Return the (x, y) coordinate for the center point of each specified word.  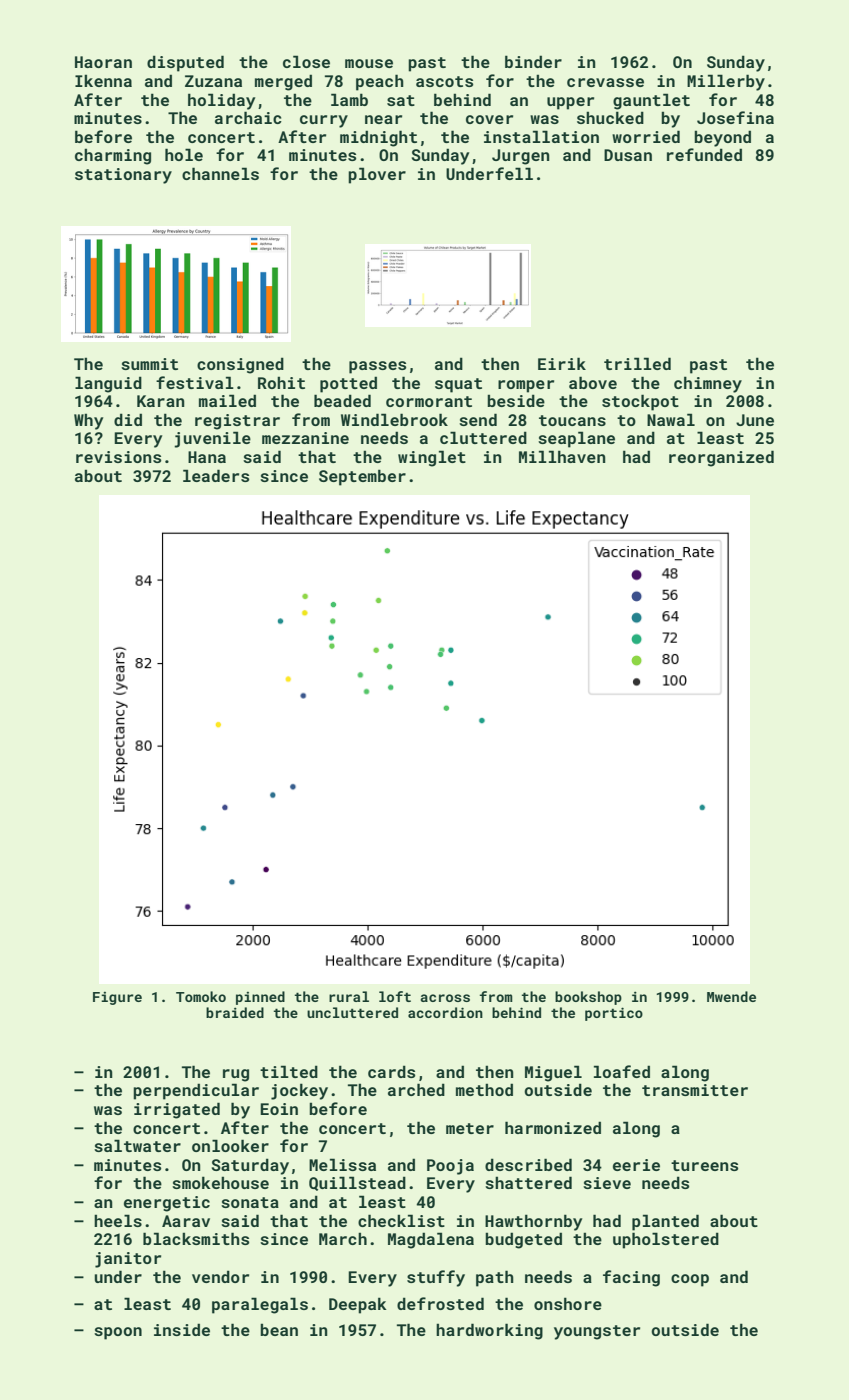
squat (458, 385)
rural (349, 996)
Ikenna (103, 81)
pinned (260, 998)
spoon (118, 1333)
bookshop (588, 998)
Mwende (731, 996)
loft (395, 996)
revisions (118, 457)
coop (690, 1280)
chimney (708, 384)
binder (533, 61)
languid (108, 384)
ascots (444, 81)
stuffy (436, 1278)
